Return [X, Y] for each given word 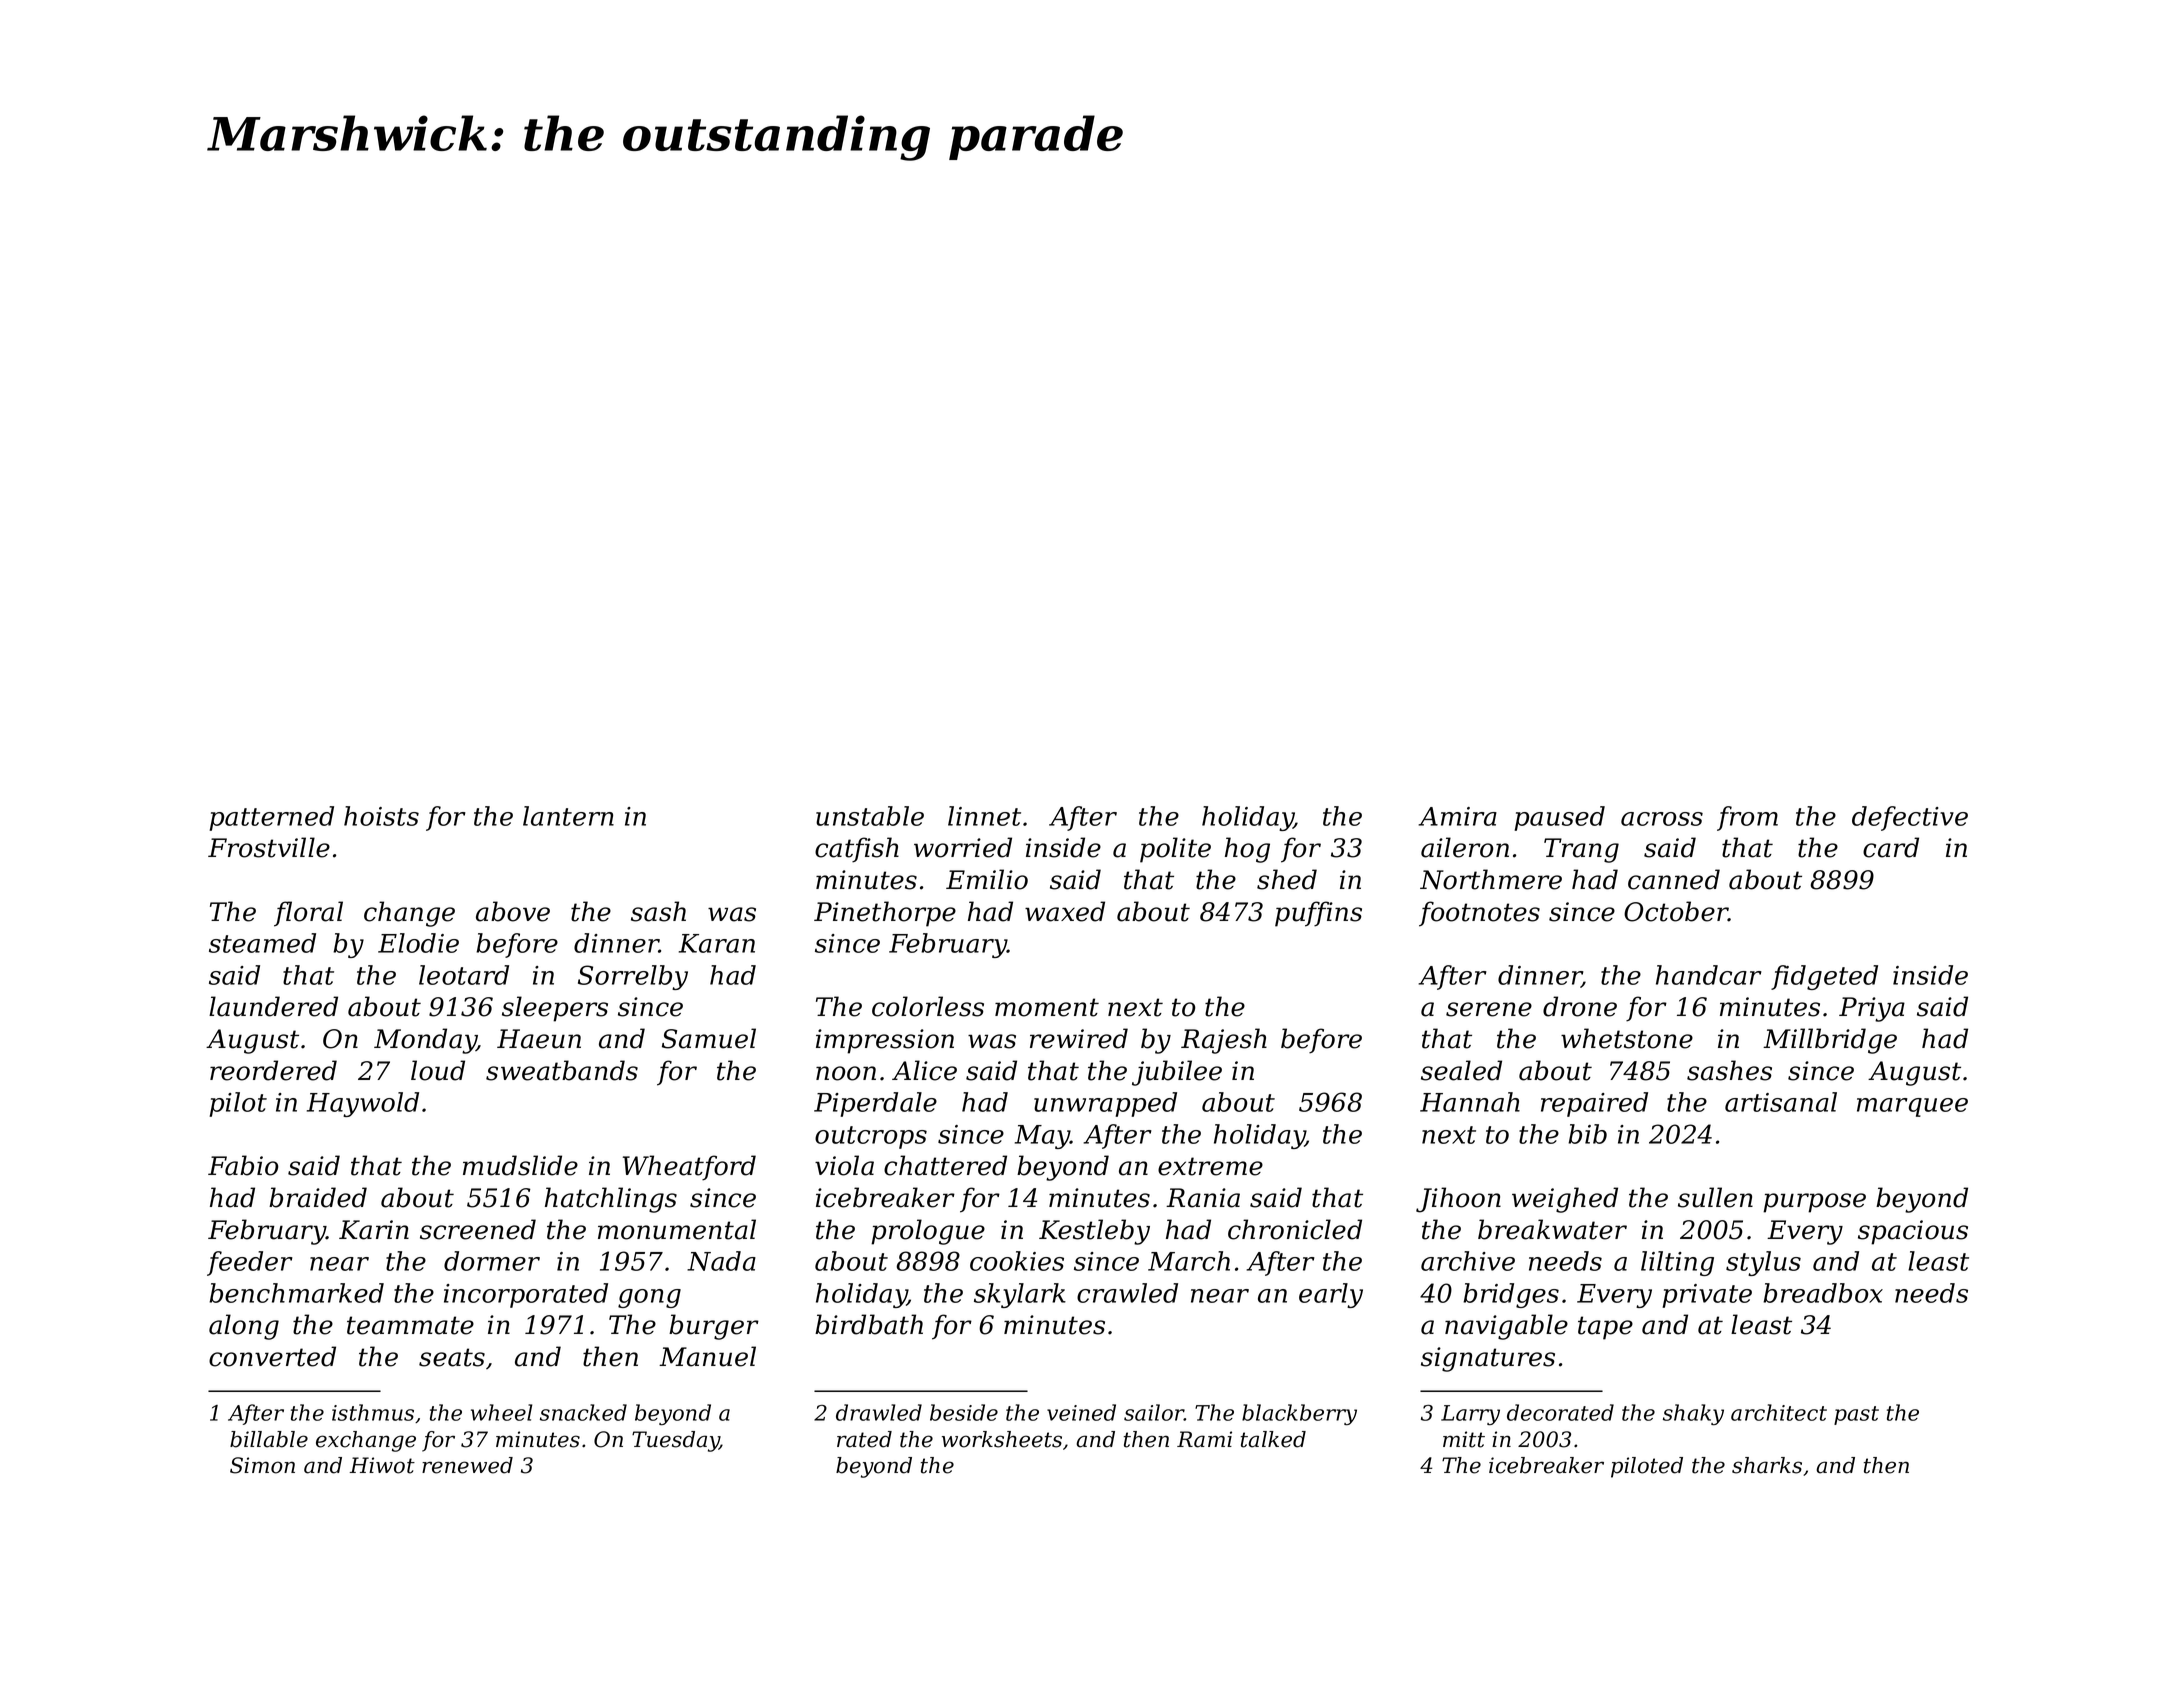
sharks [1767, 1465]
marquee [1912, 1107]
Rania [1203, 1198]
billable [269, 1439]
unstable [870, 816]
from [1747, 818]
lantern [568, 816]
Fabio [243, 1165]
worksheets [1002, 1439]
